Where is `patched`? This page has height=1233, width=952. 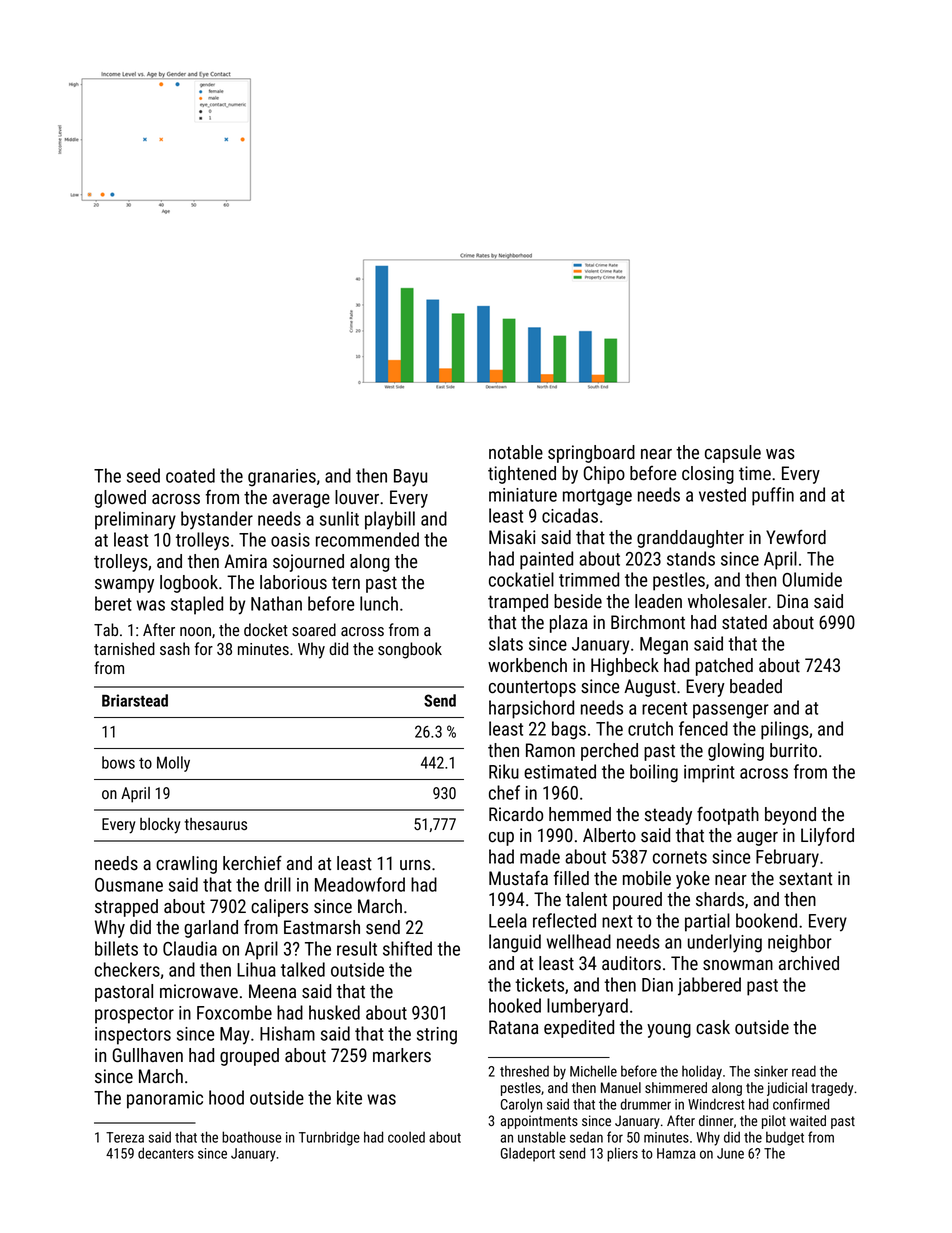
patched is located at coordinates (724, 667).
